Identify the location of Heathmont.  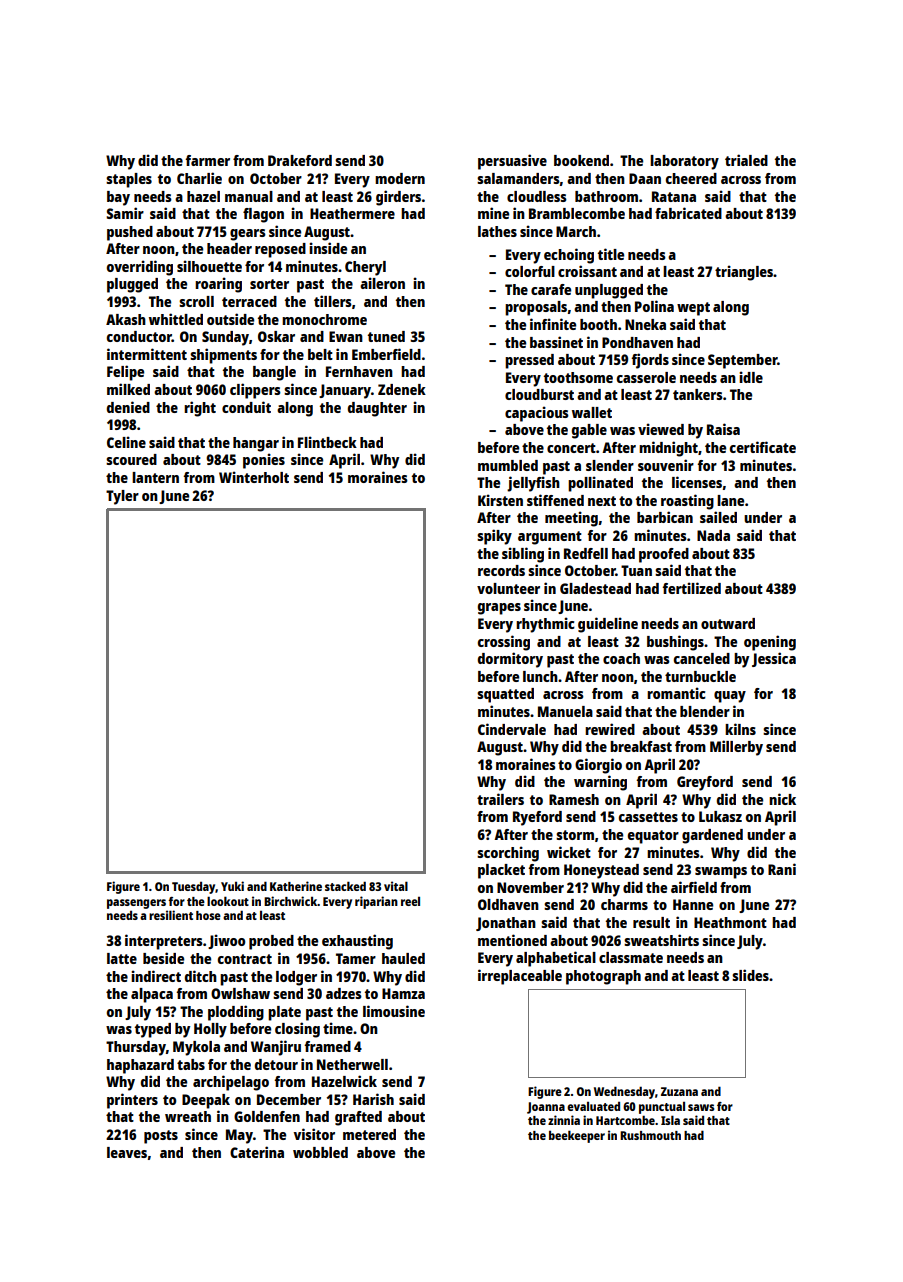
(730, 922).
